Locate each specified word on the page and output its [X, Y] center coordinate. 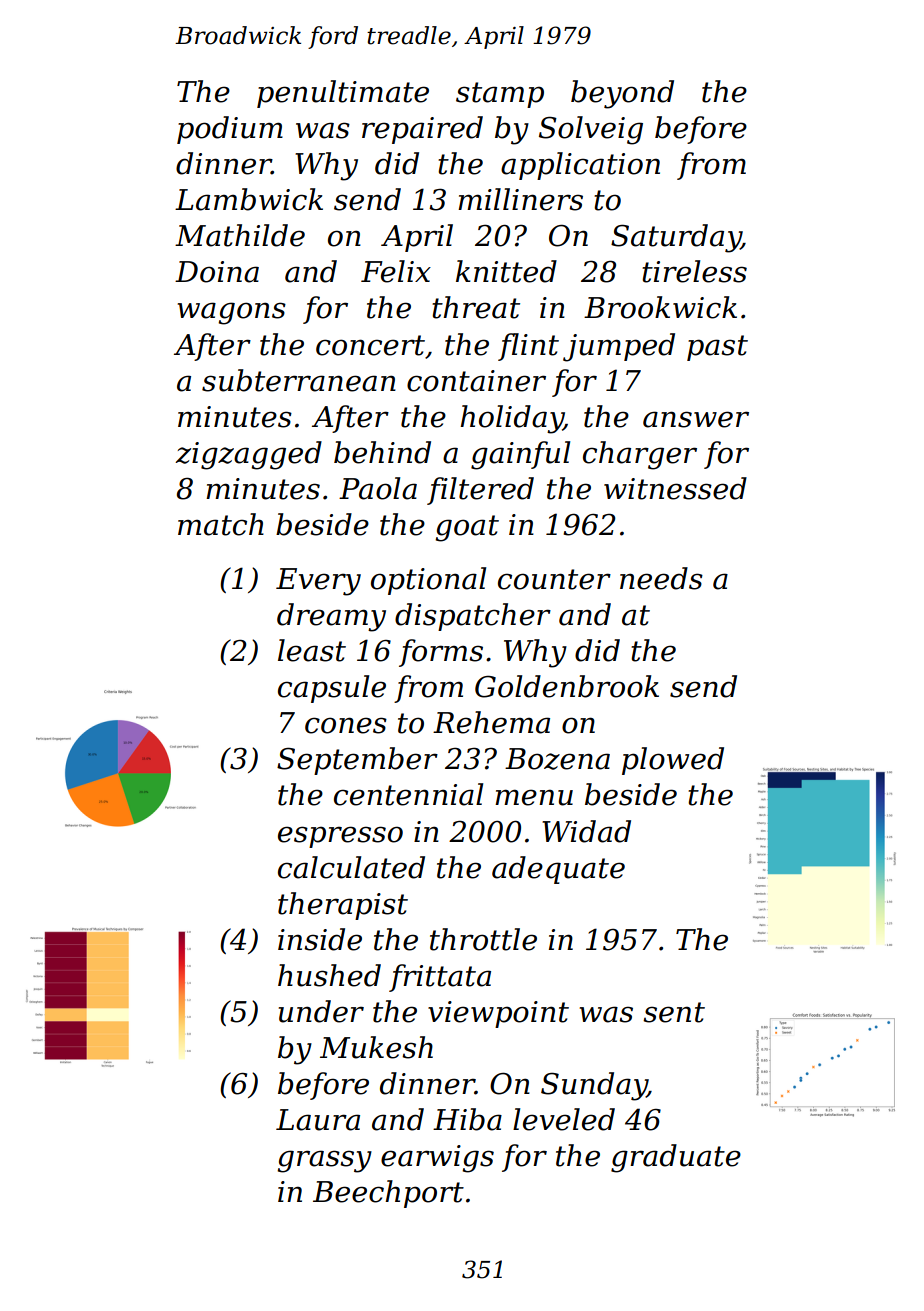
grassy [324, 1161]
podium [230, 130]
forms [441, 653]
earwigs [437, 1159]
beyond [622, 94]
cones [346, 725]
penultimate [343, 94]
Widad [586, 831]
